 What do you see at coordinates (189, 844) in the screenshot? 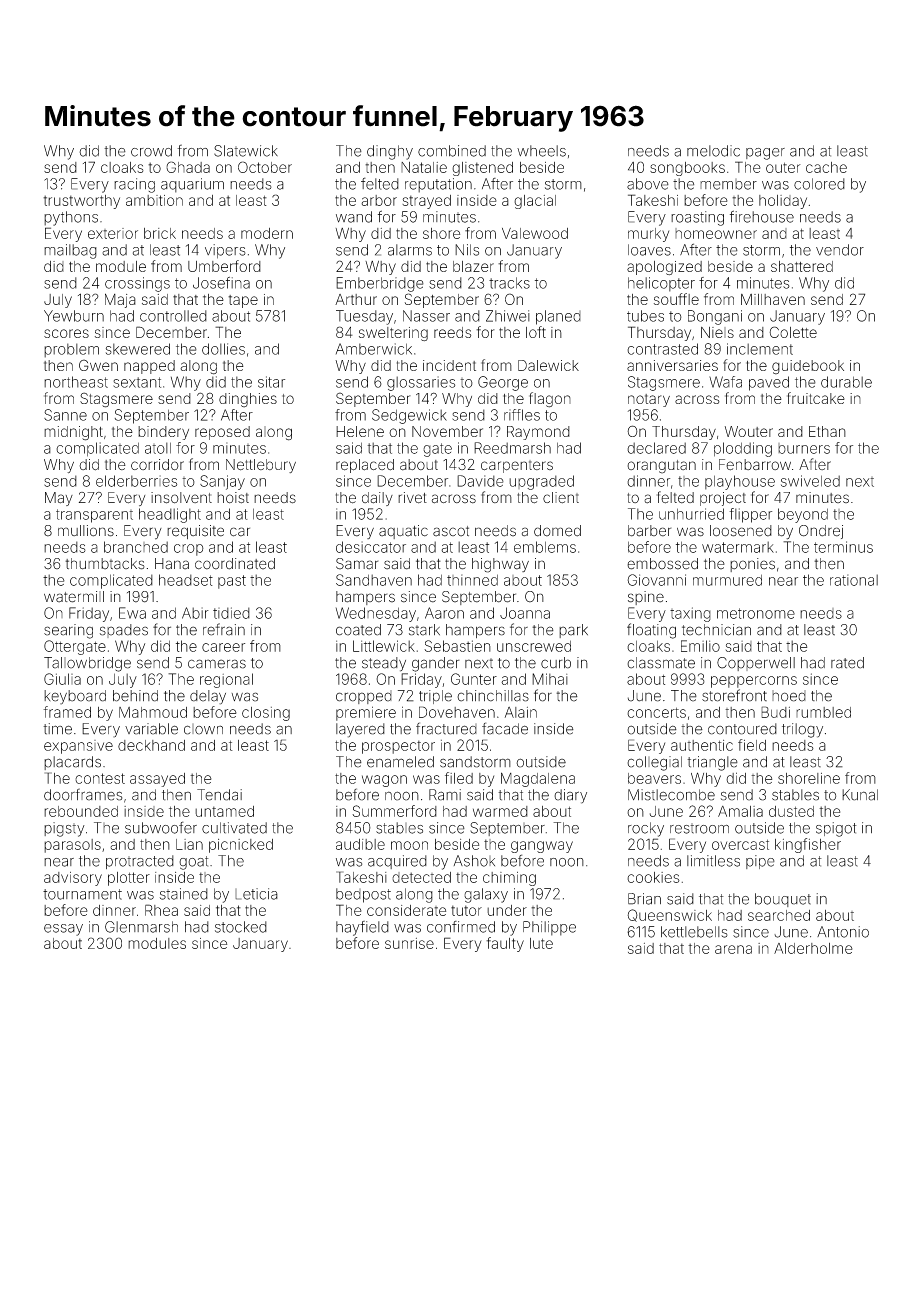
I see `Lian` at bounding box center [189, 844].
